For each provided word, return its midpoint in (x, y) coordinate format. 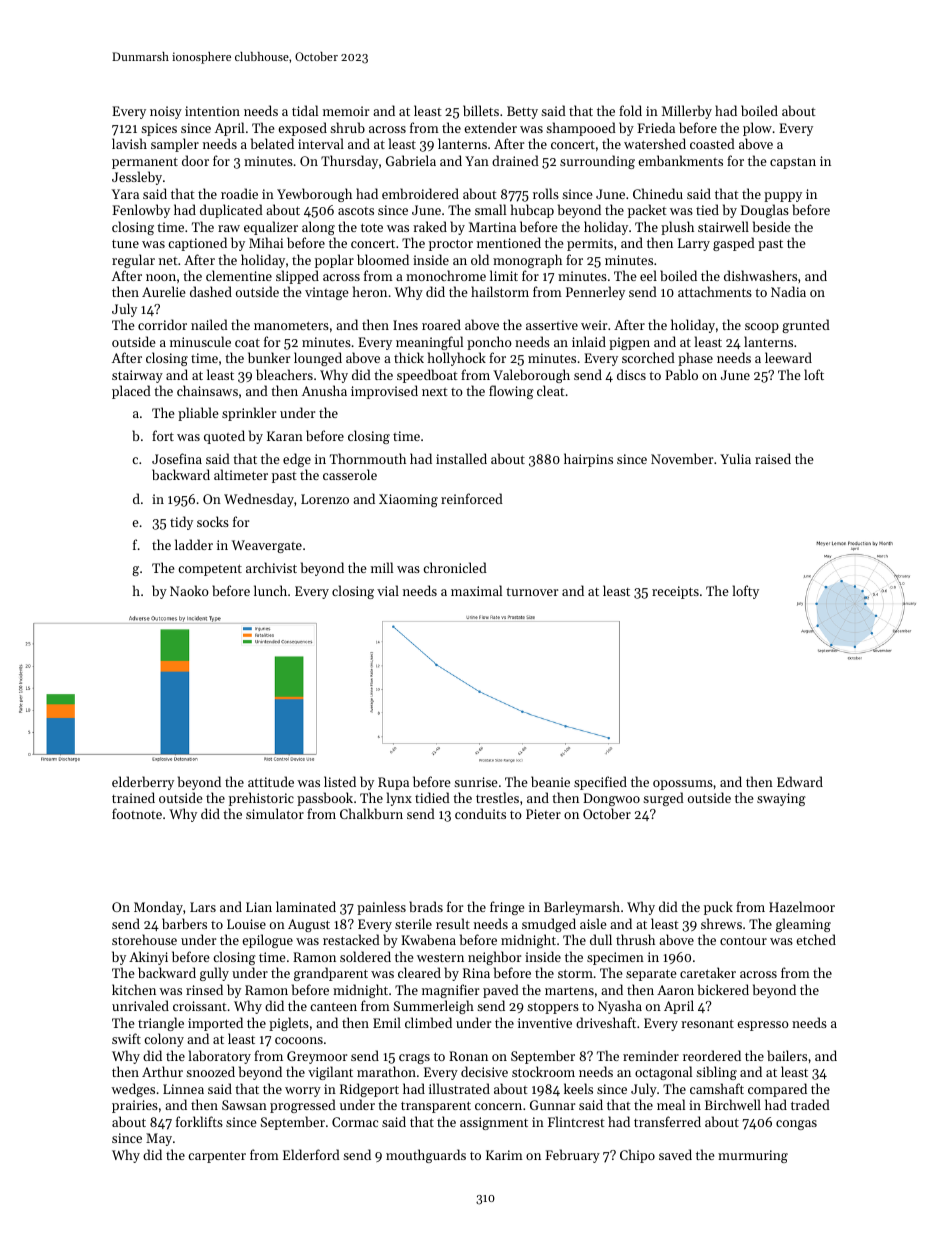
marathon (386, 1071)
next (435, 392)
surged (663, 799)
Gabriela (411, 160)
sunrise (476, 782)
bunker (269, 357)
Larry (694, 244)
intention (212, 111)
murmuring (753, 1156)
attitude (271, 781)
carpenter (217, 1157)
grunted (806, 326)
